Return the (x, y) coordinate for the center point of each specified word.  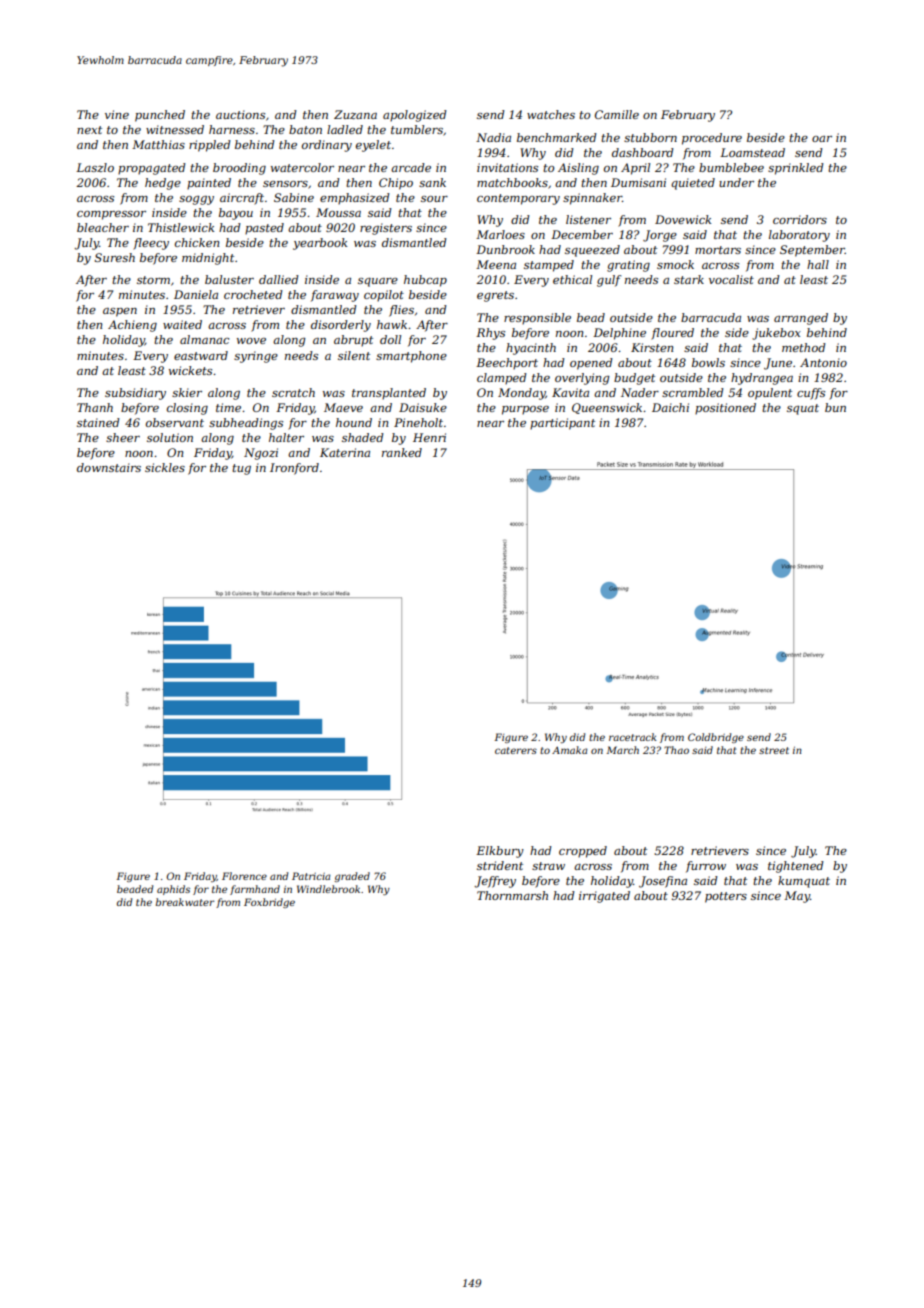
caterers (516, 750)
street (774, 750)
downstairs (109, 467)
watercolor (302, 167)
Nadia (493, 137)
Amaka (569, 750)
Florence (244, 876)
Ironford (294, 469)
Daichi (670, 407)
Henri (429, 437)
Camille (617, 114)
